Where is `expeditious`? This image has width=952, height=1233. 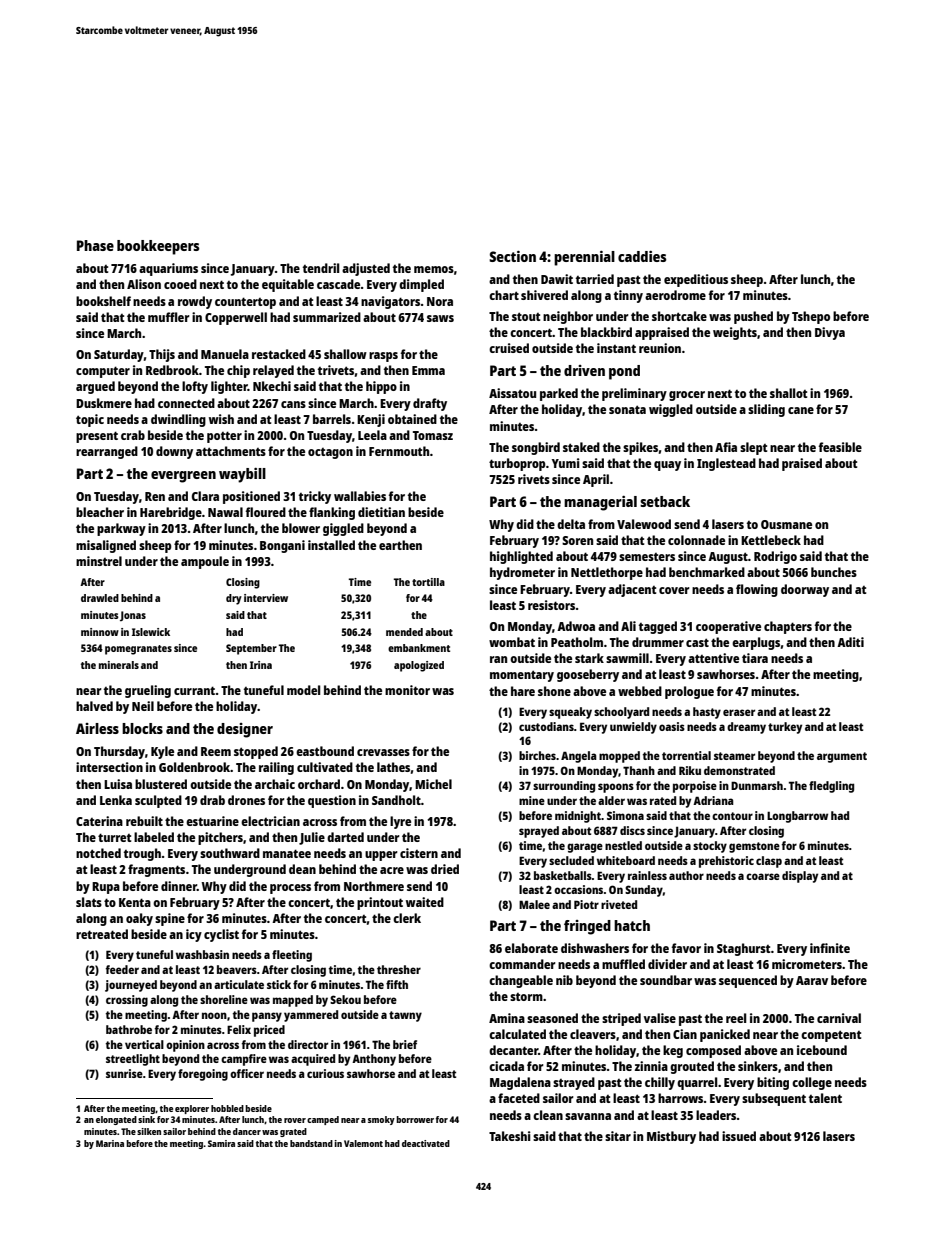 expeditious is located at coordinates (696, 280).
